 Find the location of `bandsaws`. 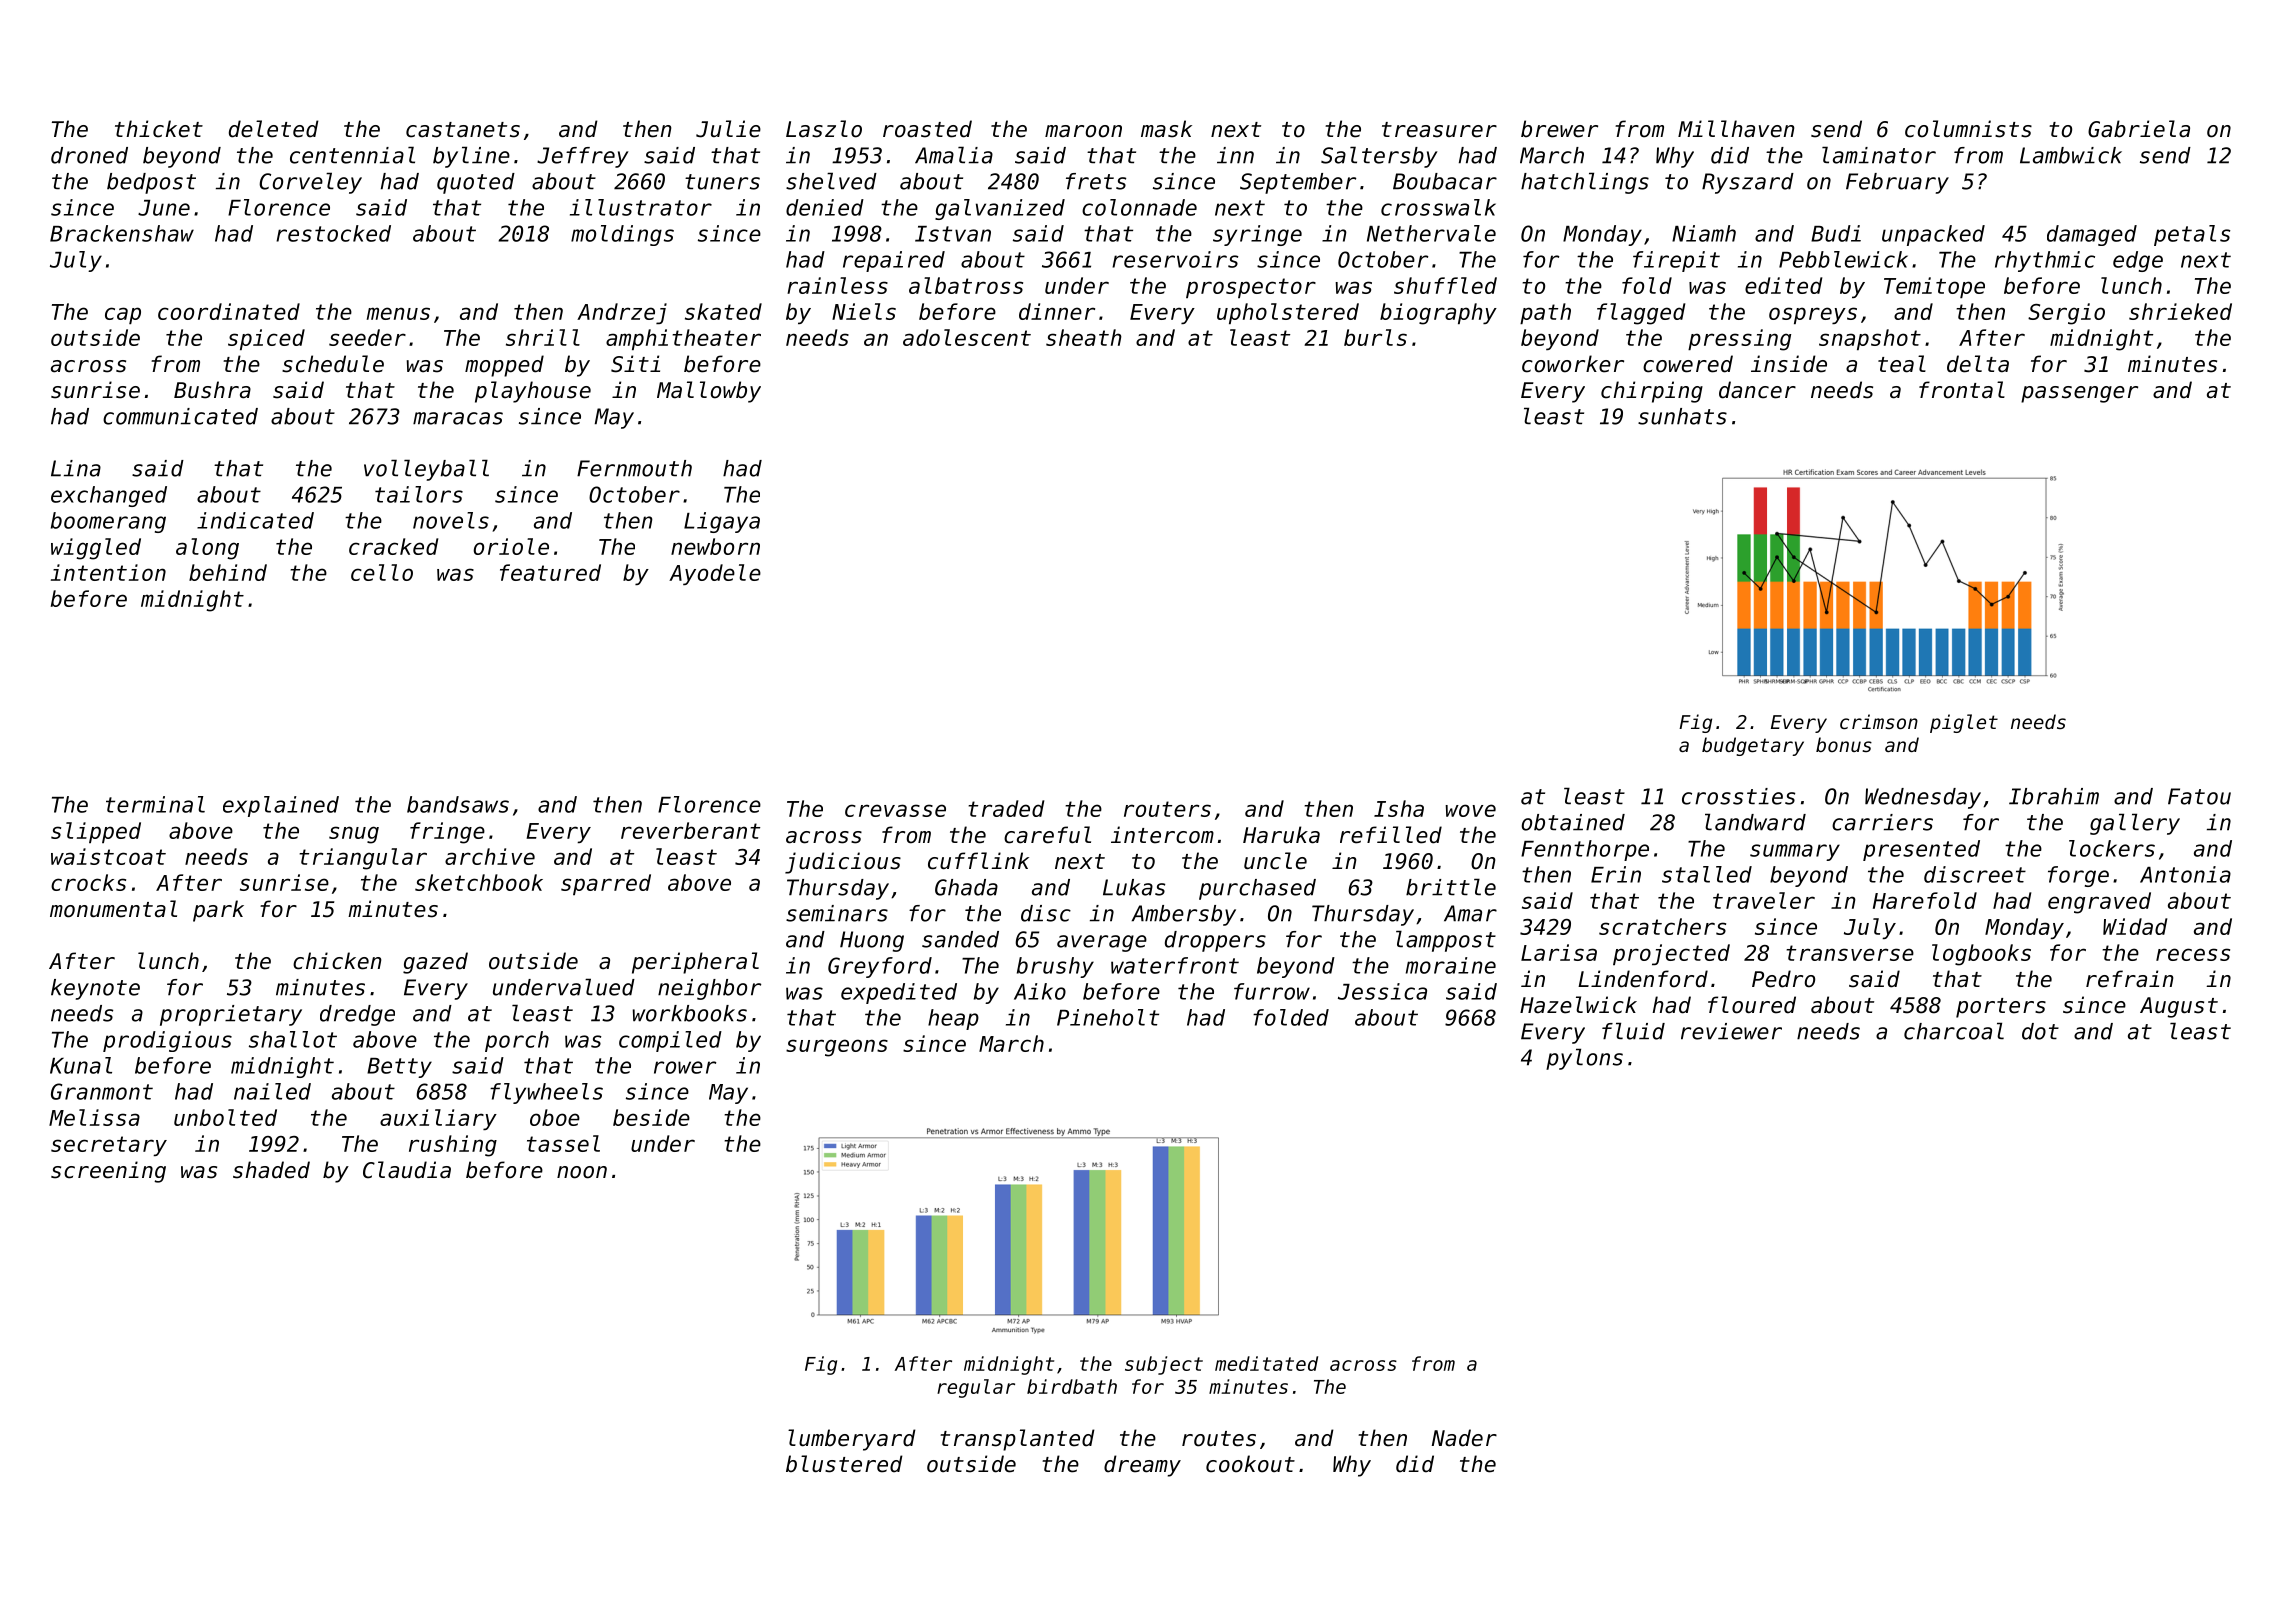

bandsaws is located at coordinates (458, 804).
